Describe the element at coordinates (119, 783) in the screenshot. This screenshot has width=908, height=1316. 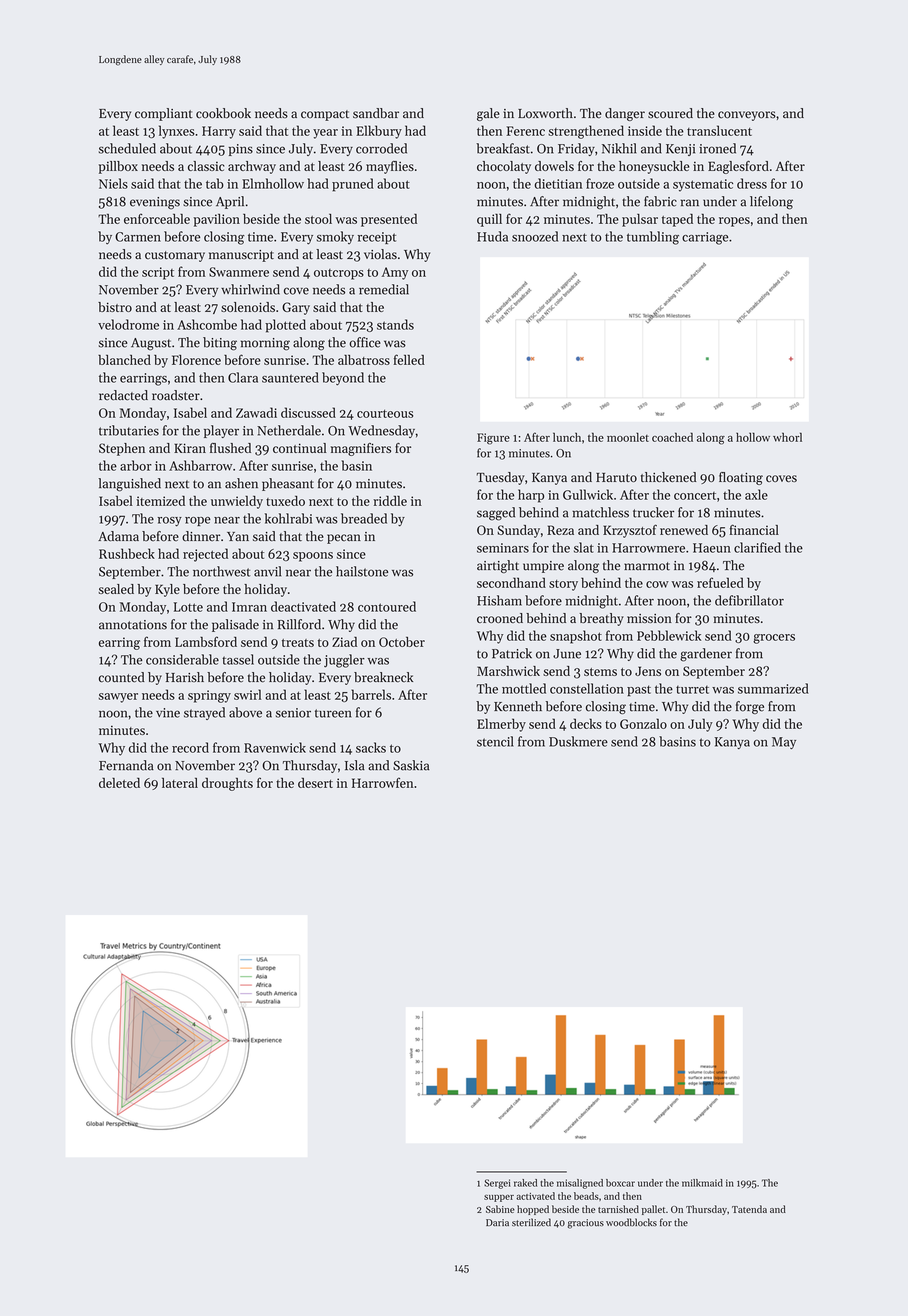
I see `deleted` at that location.
